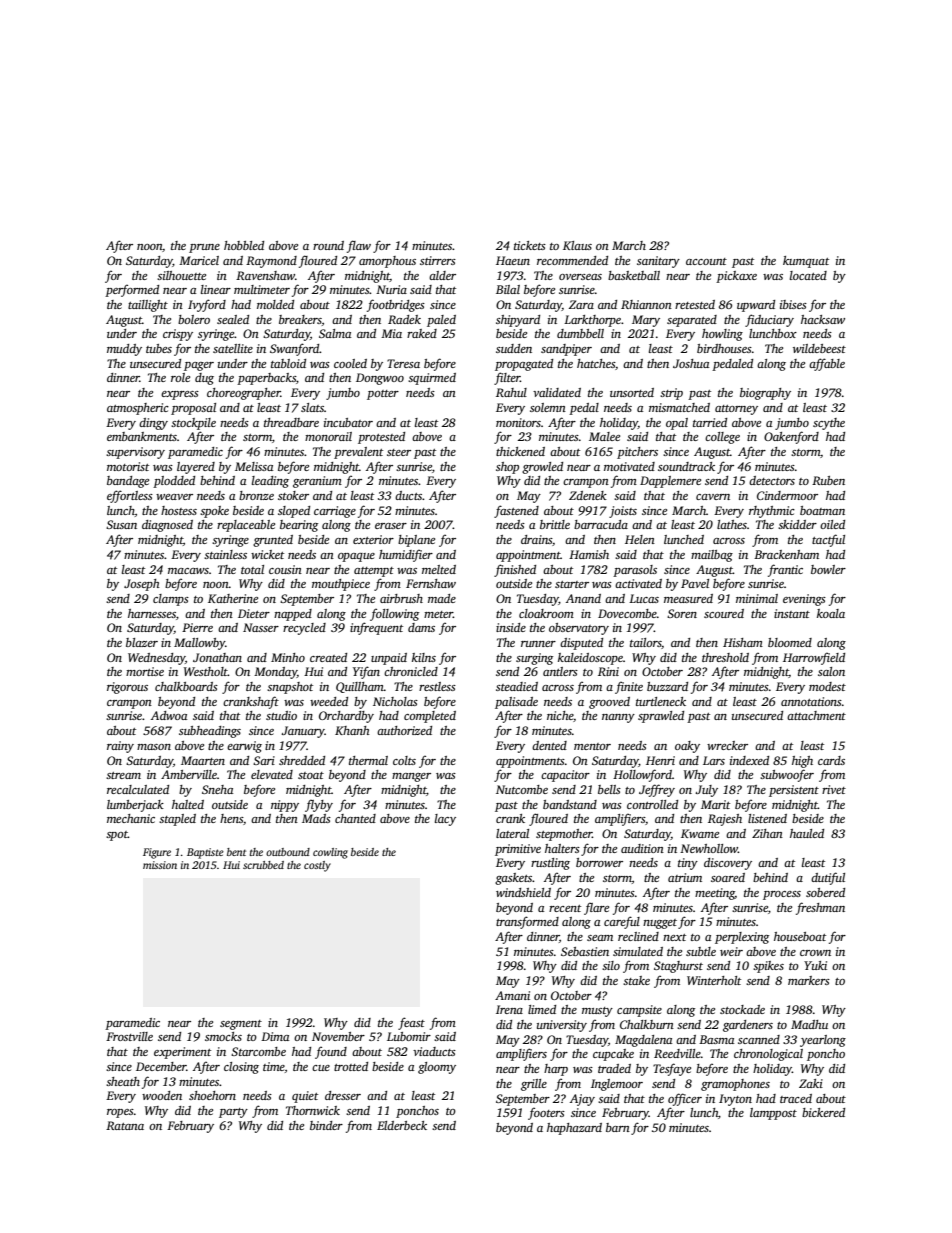 The height and width of the screenshot is (1233, 952). What do you see at coordinates (267, 554) in the screenshot?
I see `wicket` at bounding box center [267, 554].
